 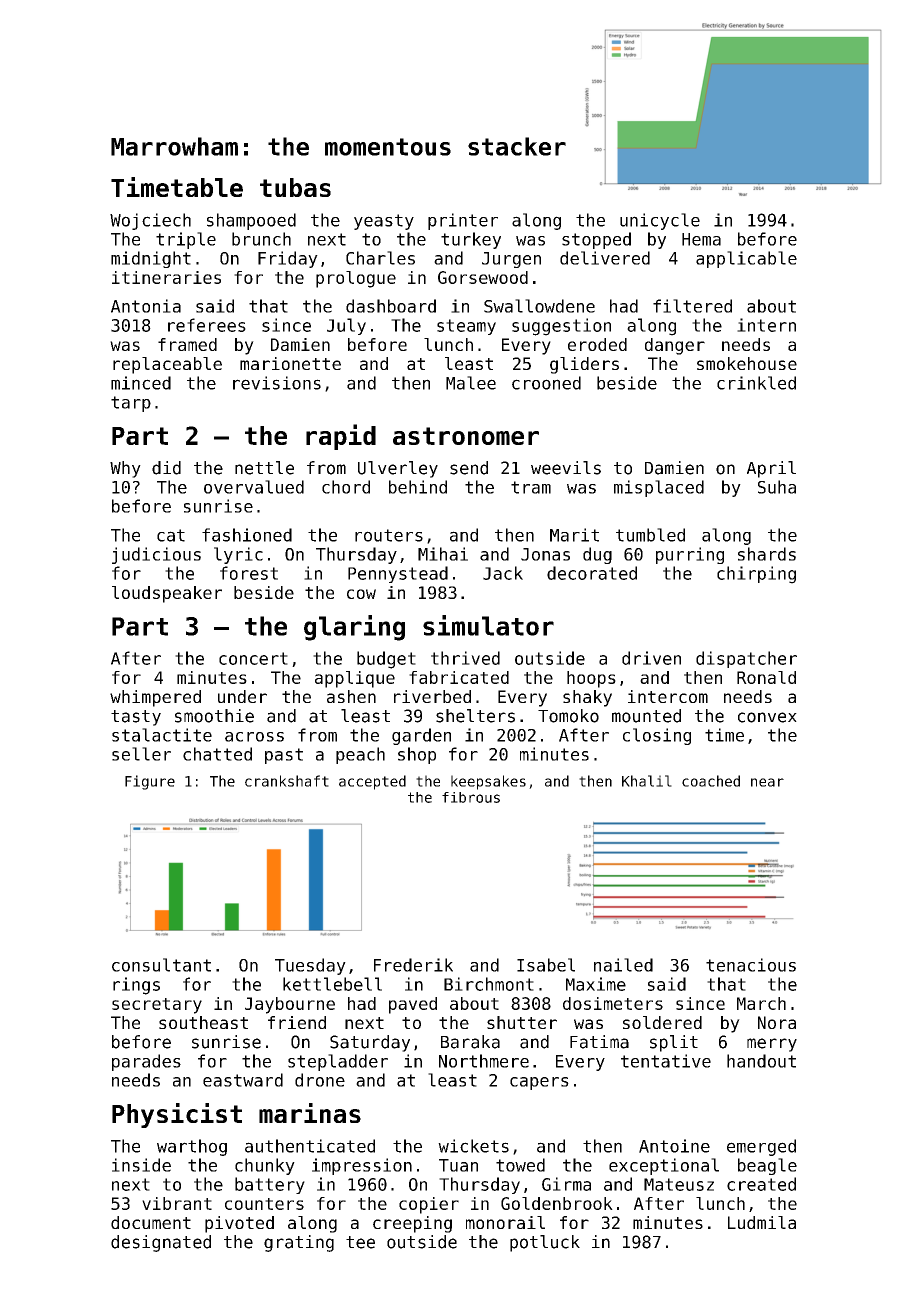 What do you see at coordinates (295, 187) in the screenshot?
I see `tubas` at bounding box center [295, 187].
